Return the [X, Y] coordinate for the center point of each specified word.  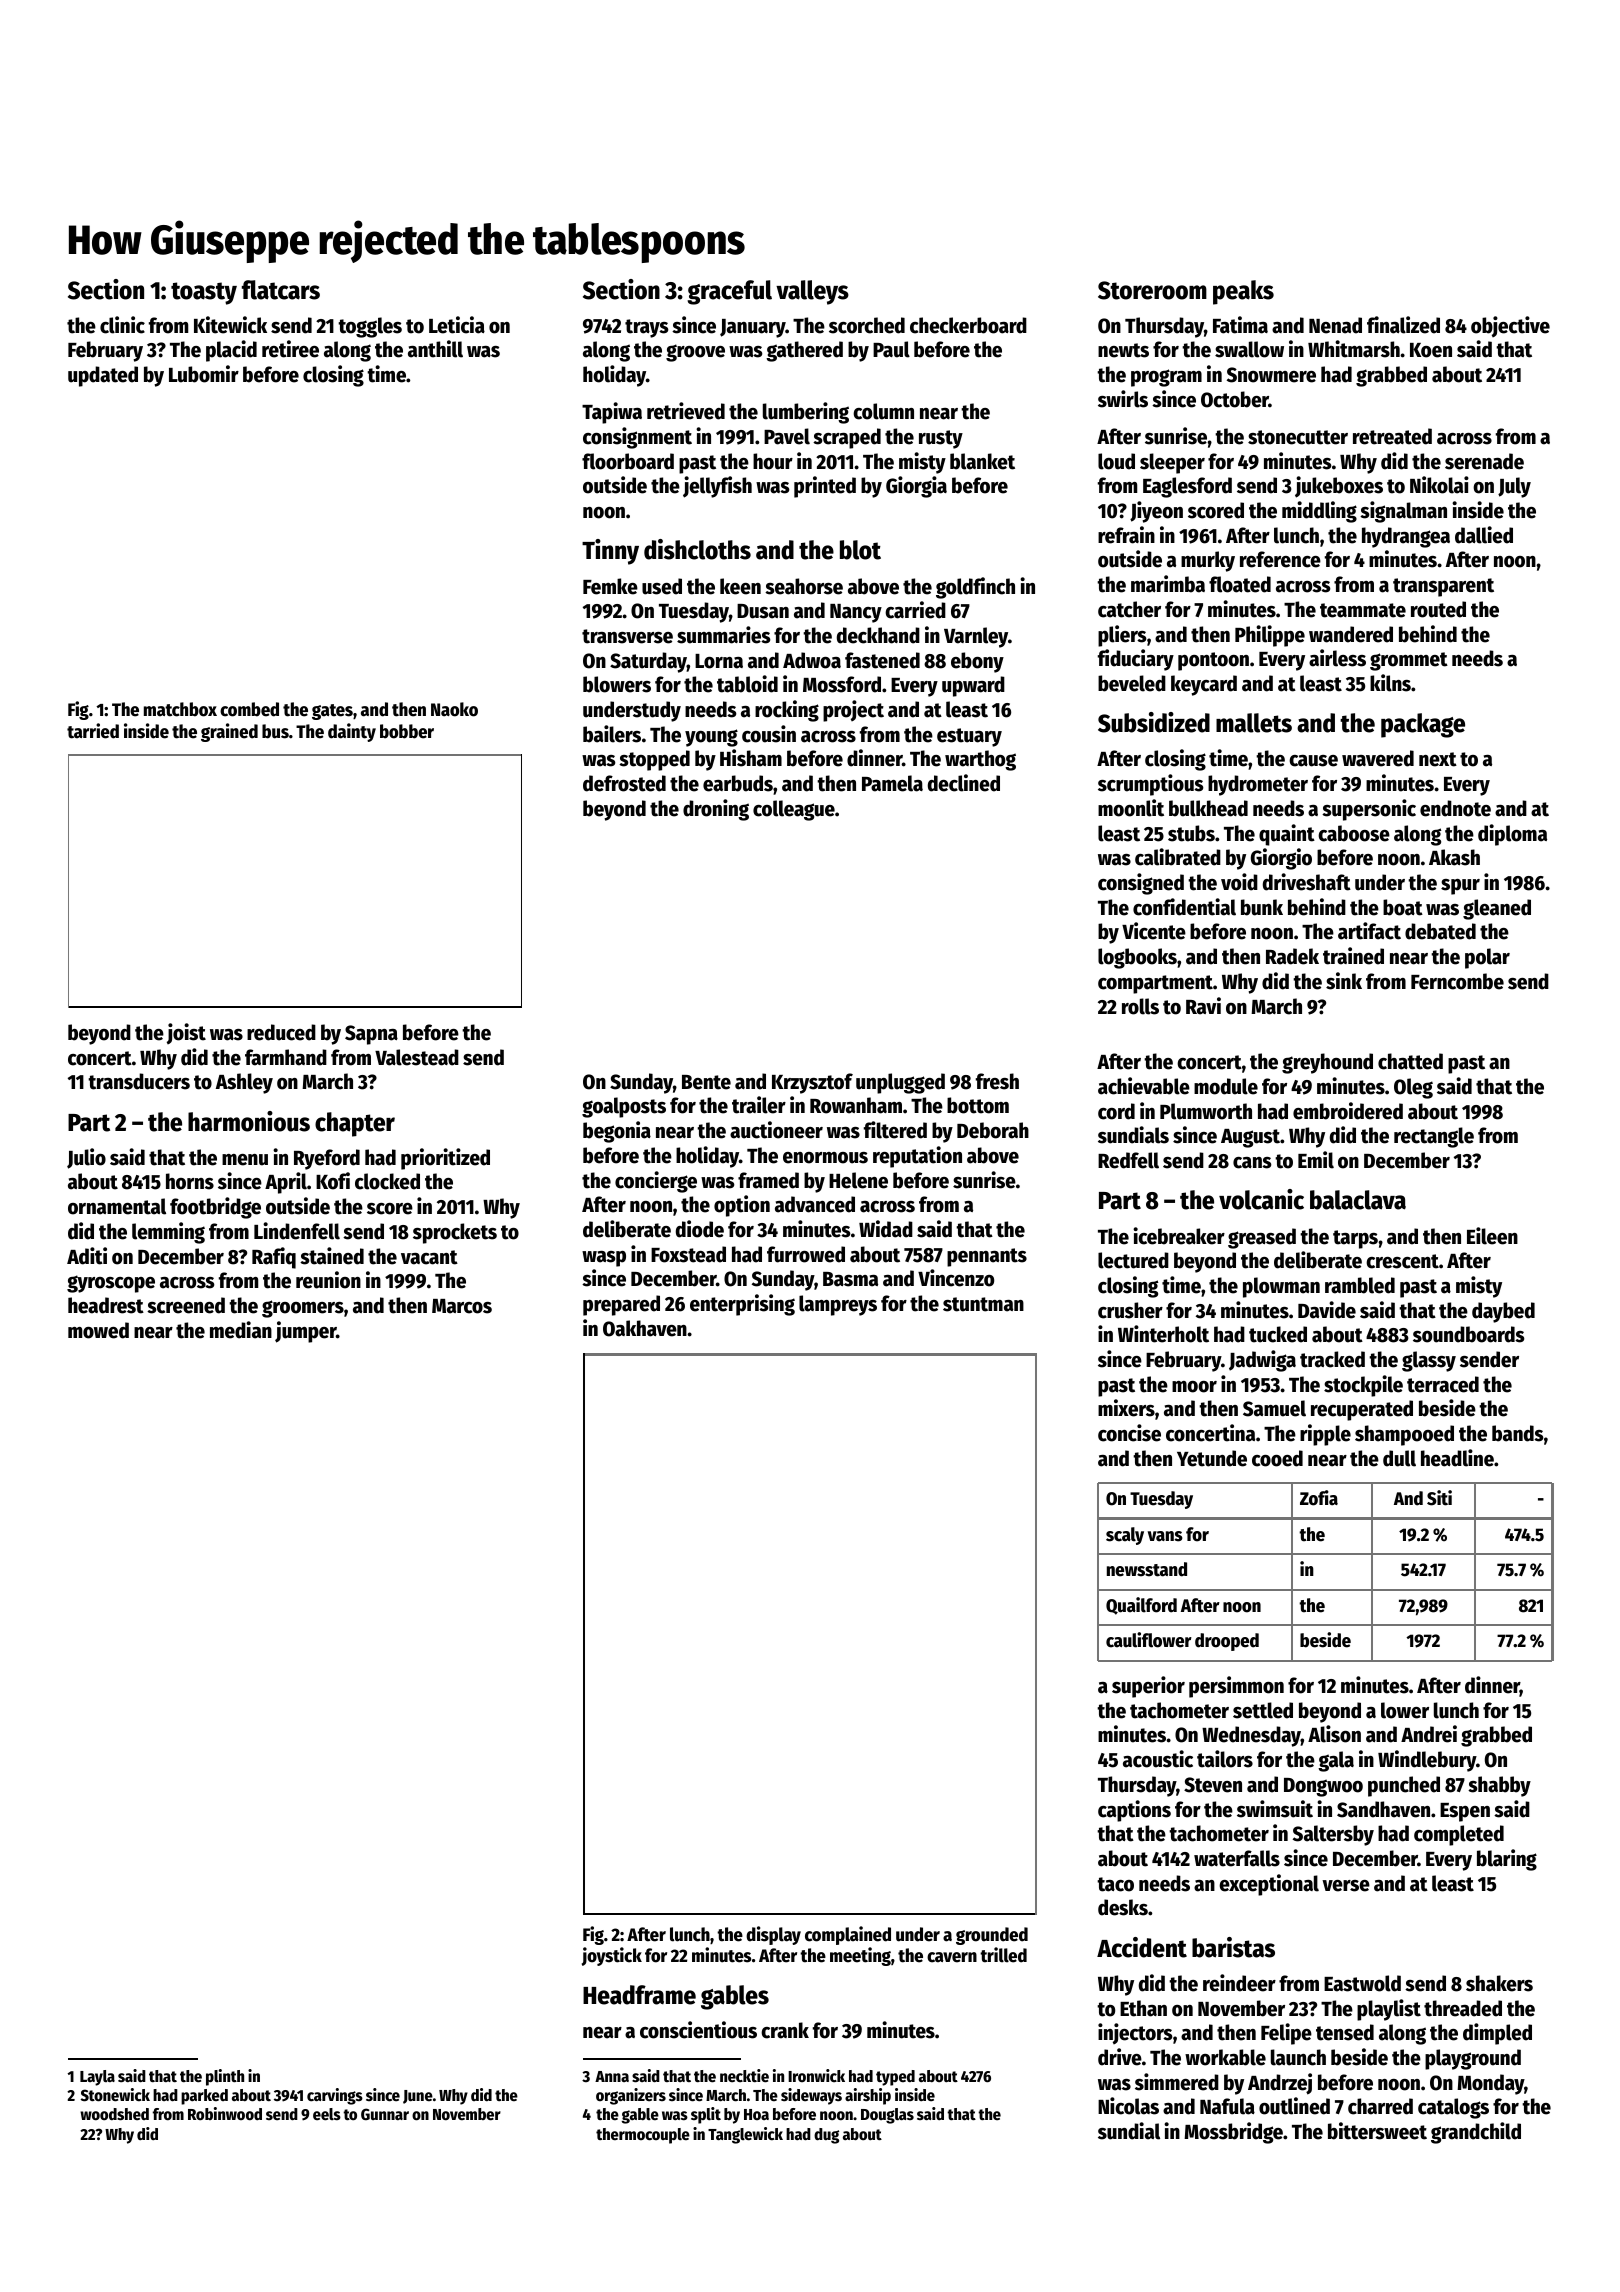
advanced [815, 1204]
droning [716, 810]
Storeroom [1152, 290]
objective [1510, 326]
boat [1403, 907]
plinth [225, 2077]
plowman [1281, 1287]
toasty [204, 293]
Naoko [454, 709]
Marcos [462, 1306]
